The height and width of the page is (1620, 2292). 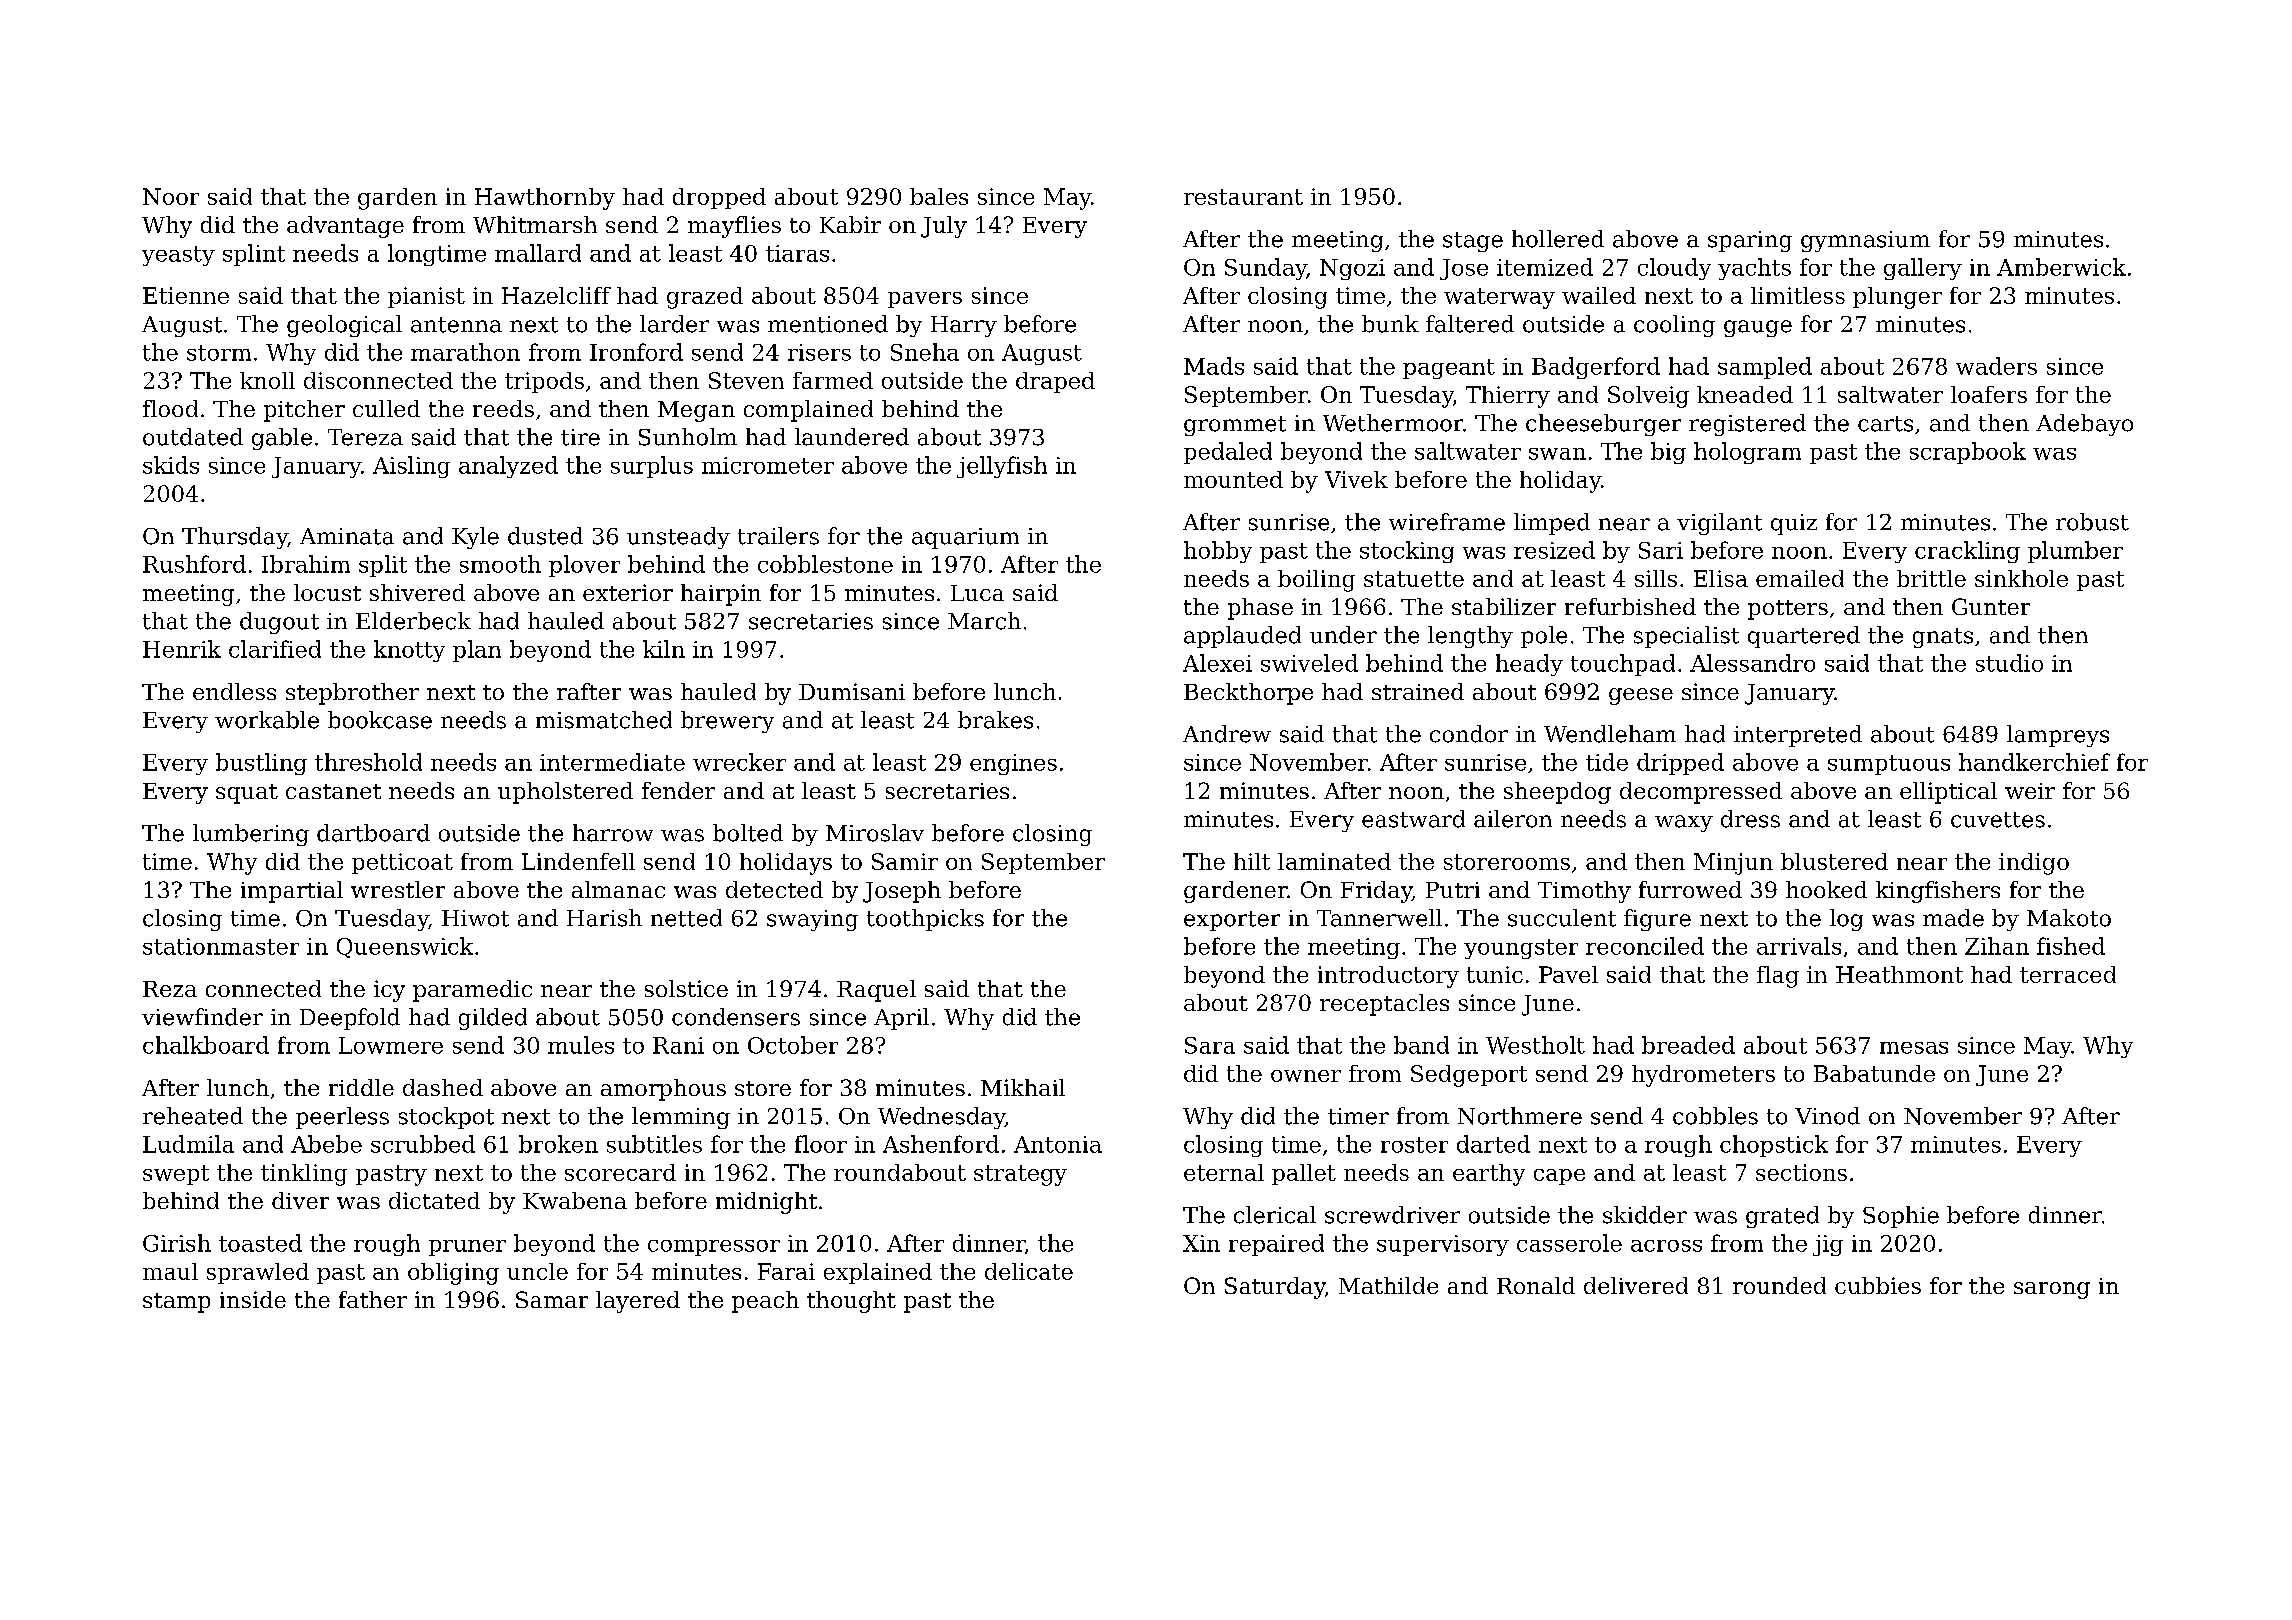 What do you see at coordinates (247, 794) in the page?
I see `squat` at bounding box center [247, 794].
